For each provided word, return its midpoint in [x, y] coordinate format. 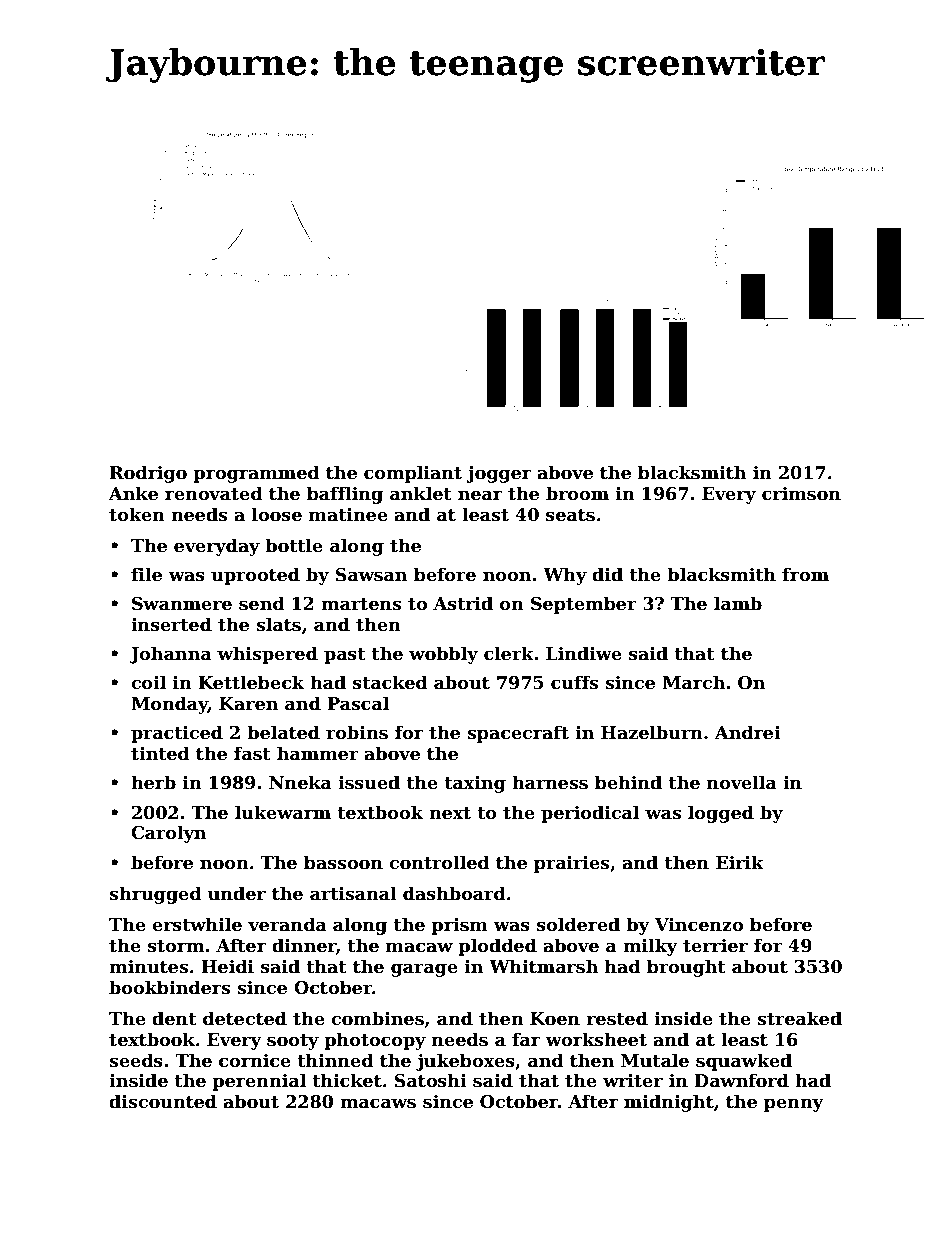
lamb [738, 603]
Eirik [740, 862]
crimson [801, 494]
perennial [259, 1082]
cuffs [574, 682]
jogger [499, 474]
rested [617, 1018]
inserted [171, 624]
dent [174, 1018]
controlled [439, 862]
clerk [509, 653]
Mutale [655, 1060]
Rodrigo [148, 474]
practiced [177, 734]
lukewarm [283, 812]
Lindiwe [584, 653]
